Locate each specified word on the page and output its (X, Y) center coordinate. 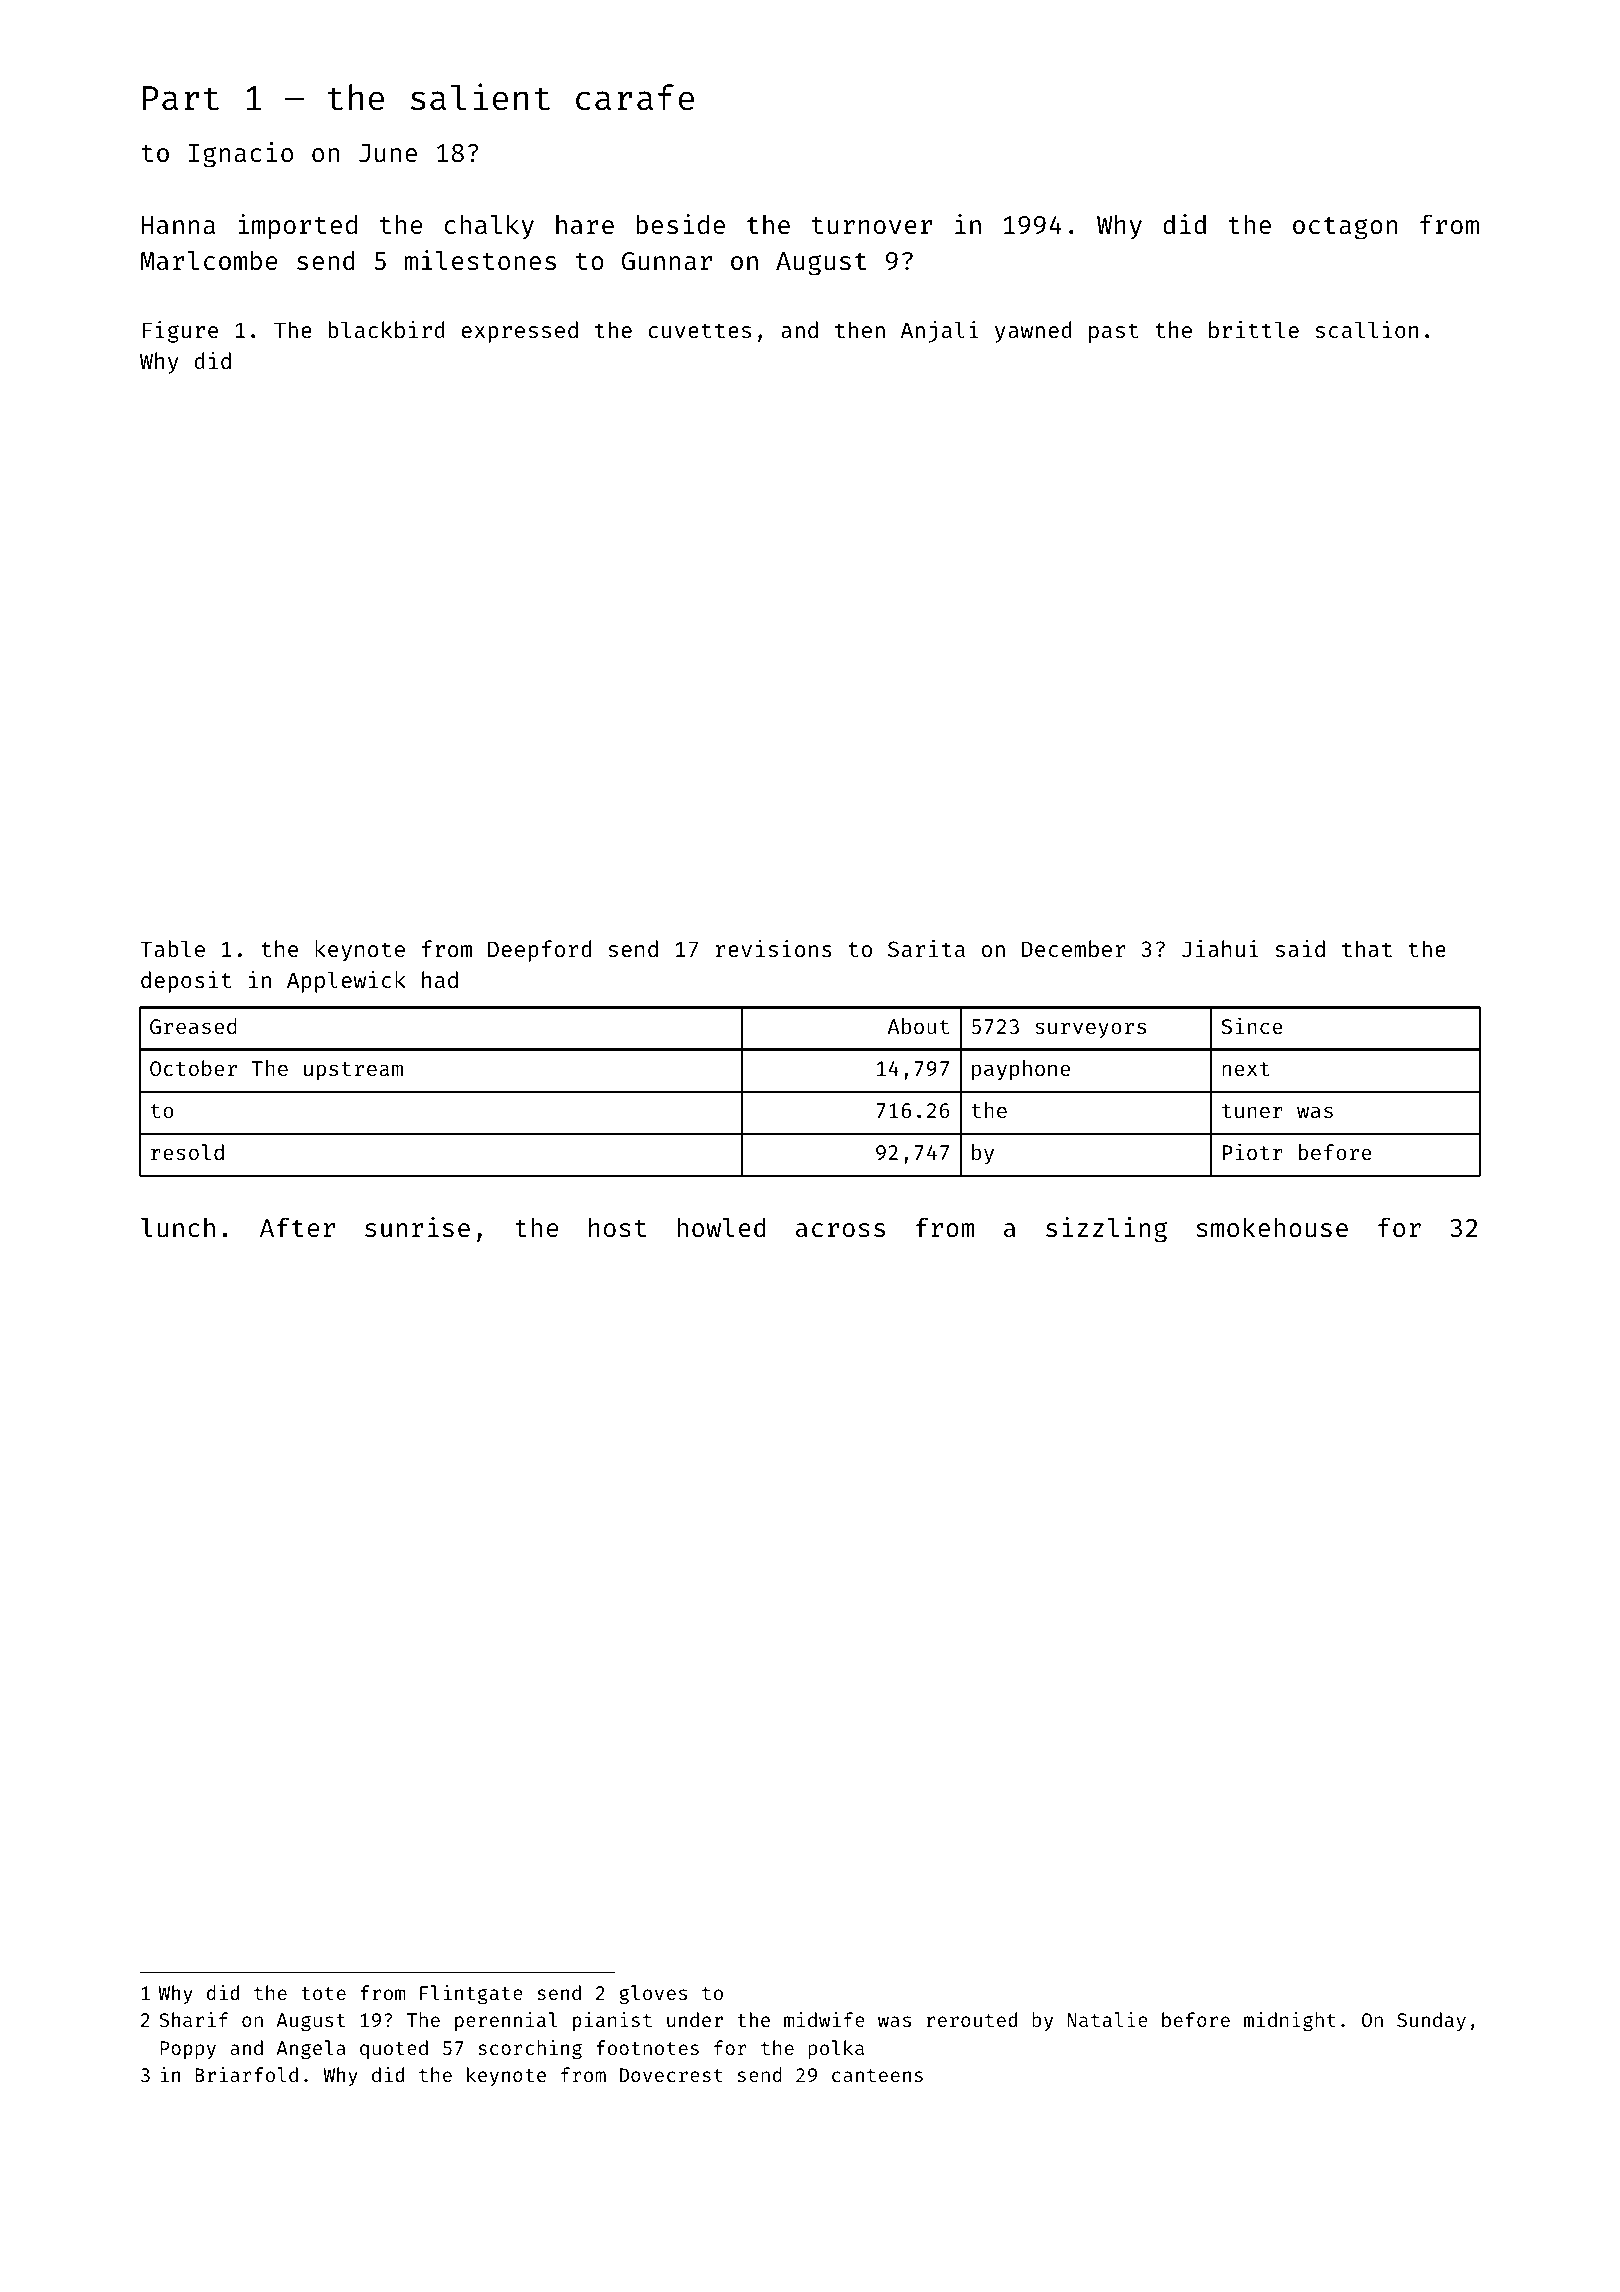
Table (172, 948)
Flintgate (471, 1994)
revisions (774, 948)
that (1367, 948)
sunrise (417, 1227)
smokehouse (1272, 1227)
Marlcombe (208, 260)
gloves (653, 1994)
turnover (872, 226)
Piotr (1253, 1151)
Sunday (1431, 2021)
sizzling (1106, 1230)
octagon (1345, 228)
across (840, 1230)
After (297, 1227)
